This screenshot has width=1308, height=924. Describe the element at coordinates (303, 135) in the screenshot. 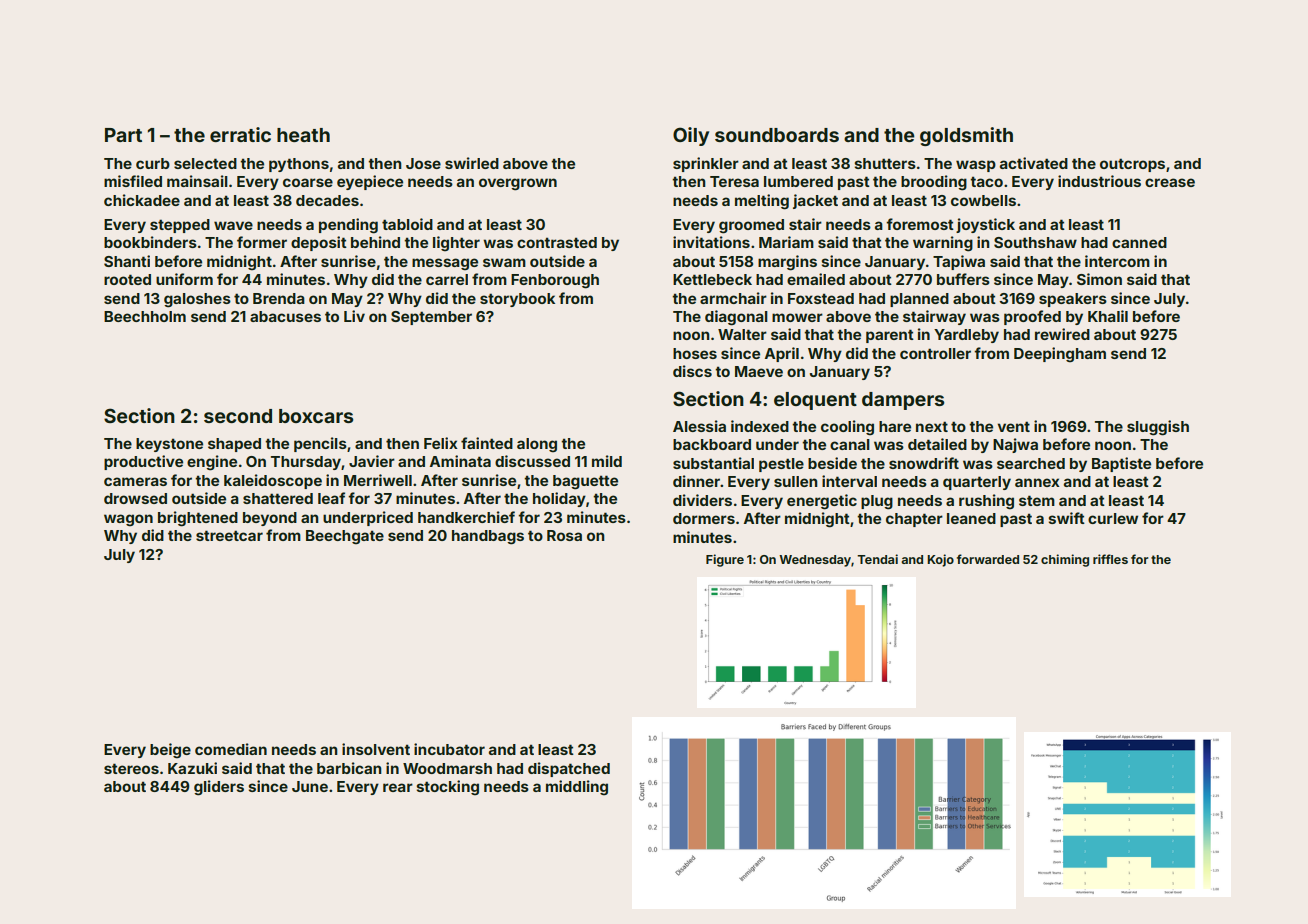

I see `heath` at that location.
